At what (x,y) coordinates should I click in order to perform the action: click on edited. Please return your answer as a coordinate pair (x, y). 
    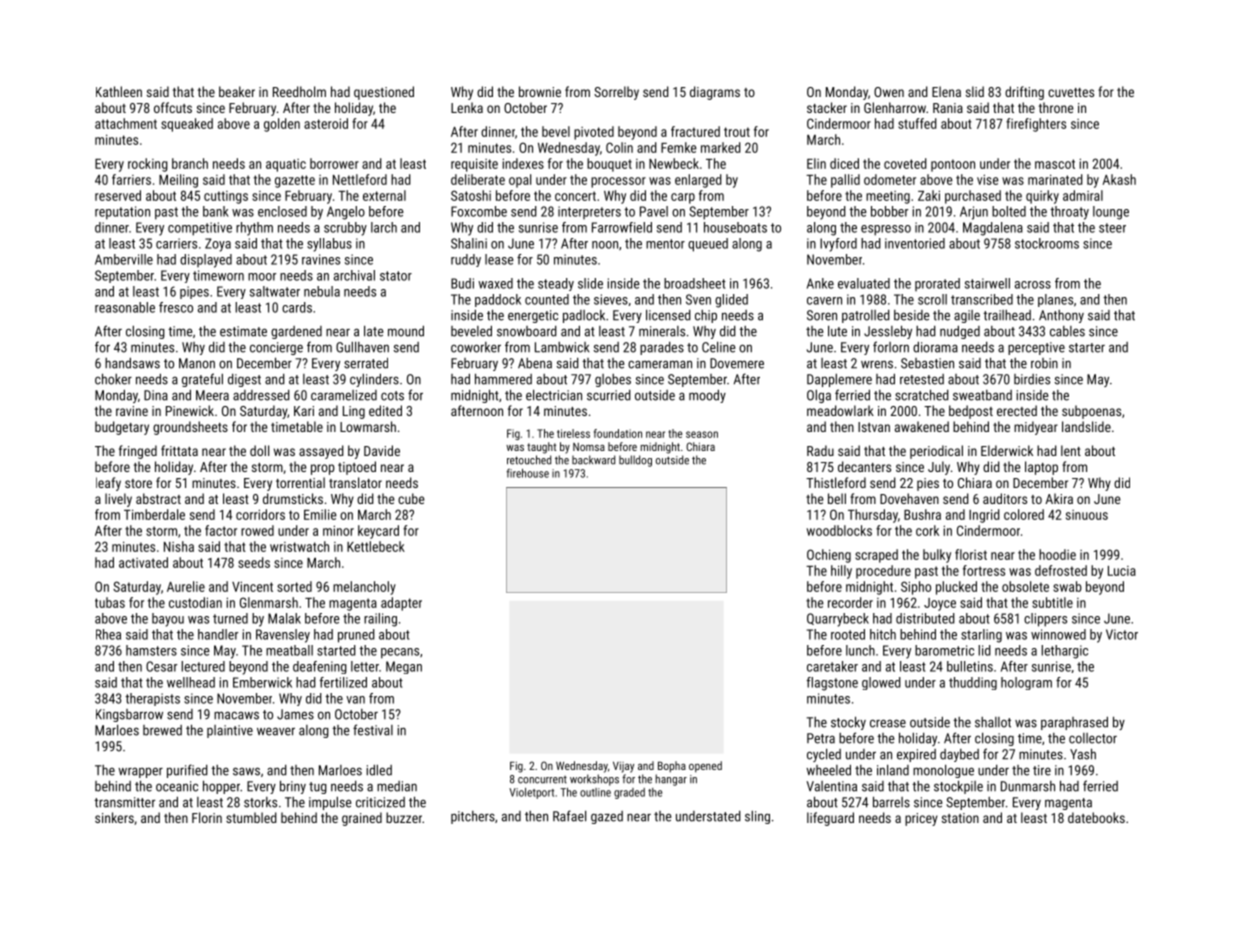
    Looking at the image, I should click on (385, 410).
